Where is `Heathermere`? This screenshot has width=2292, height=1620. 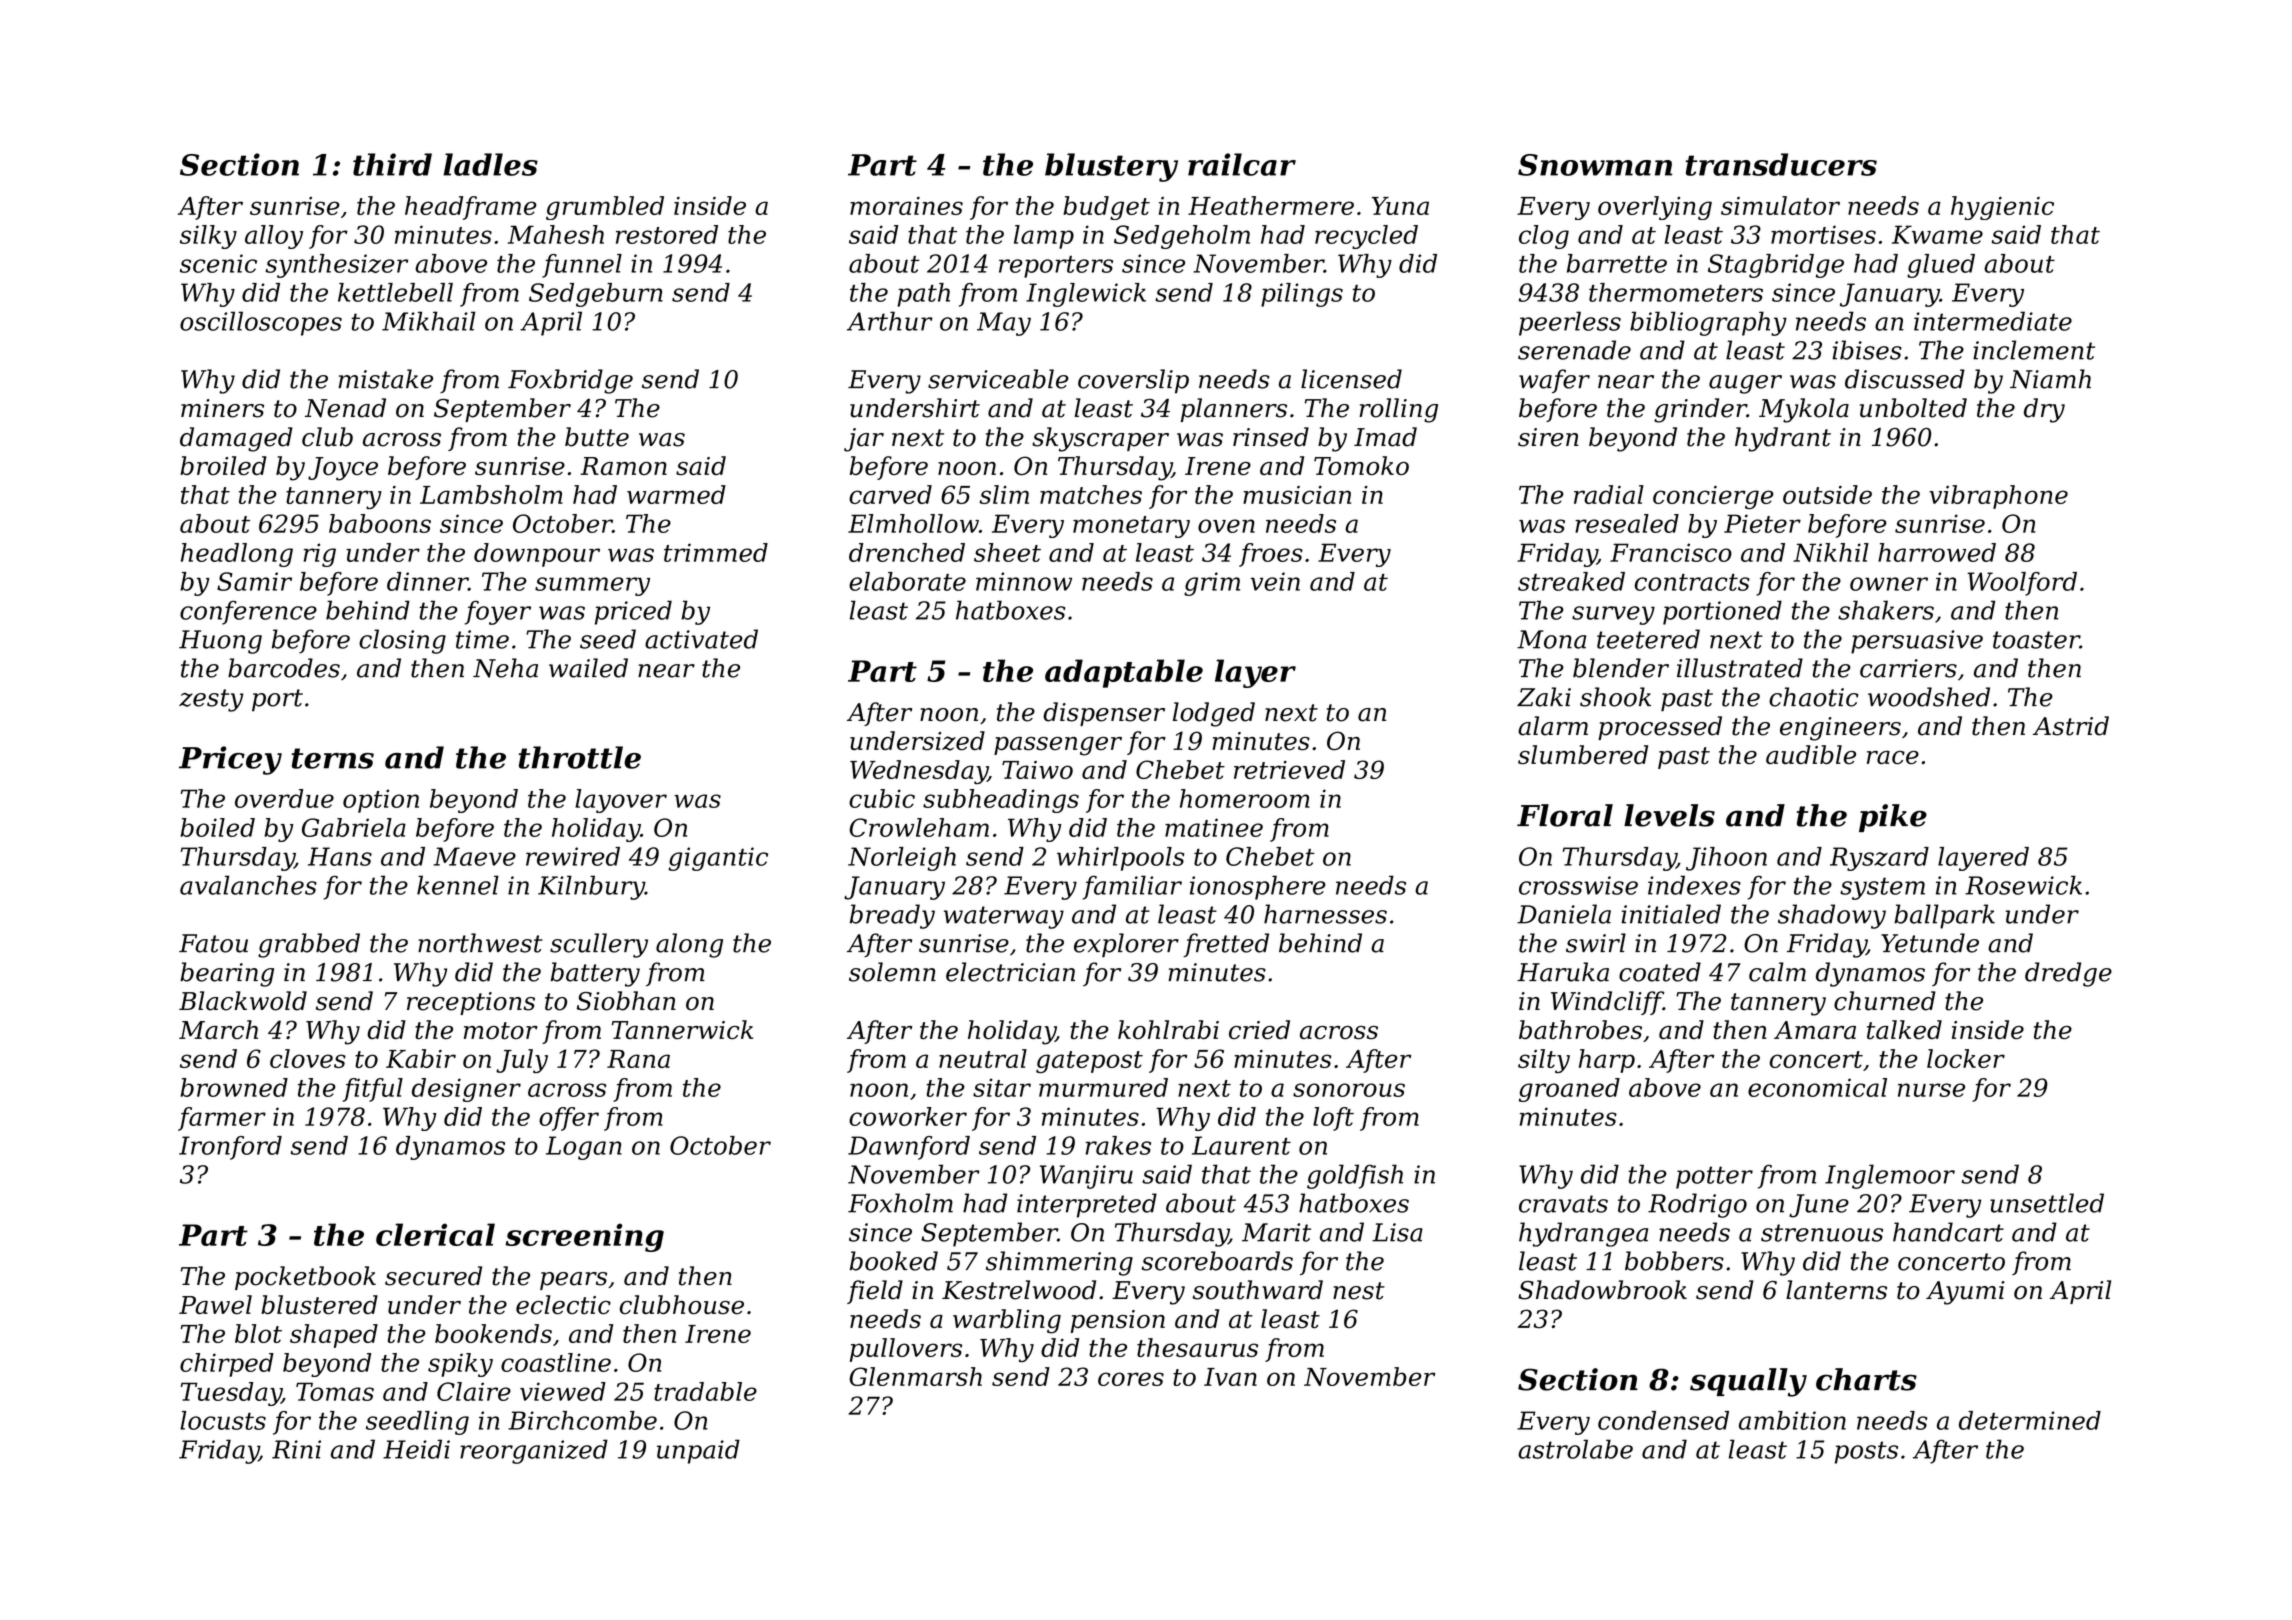 Heathermere is located at coordinates (1271, 205).
